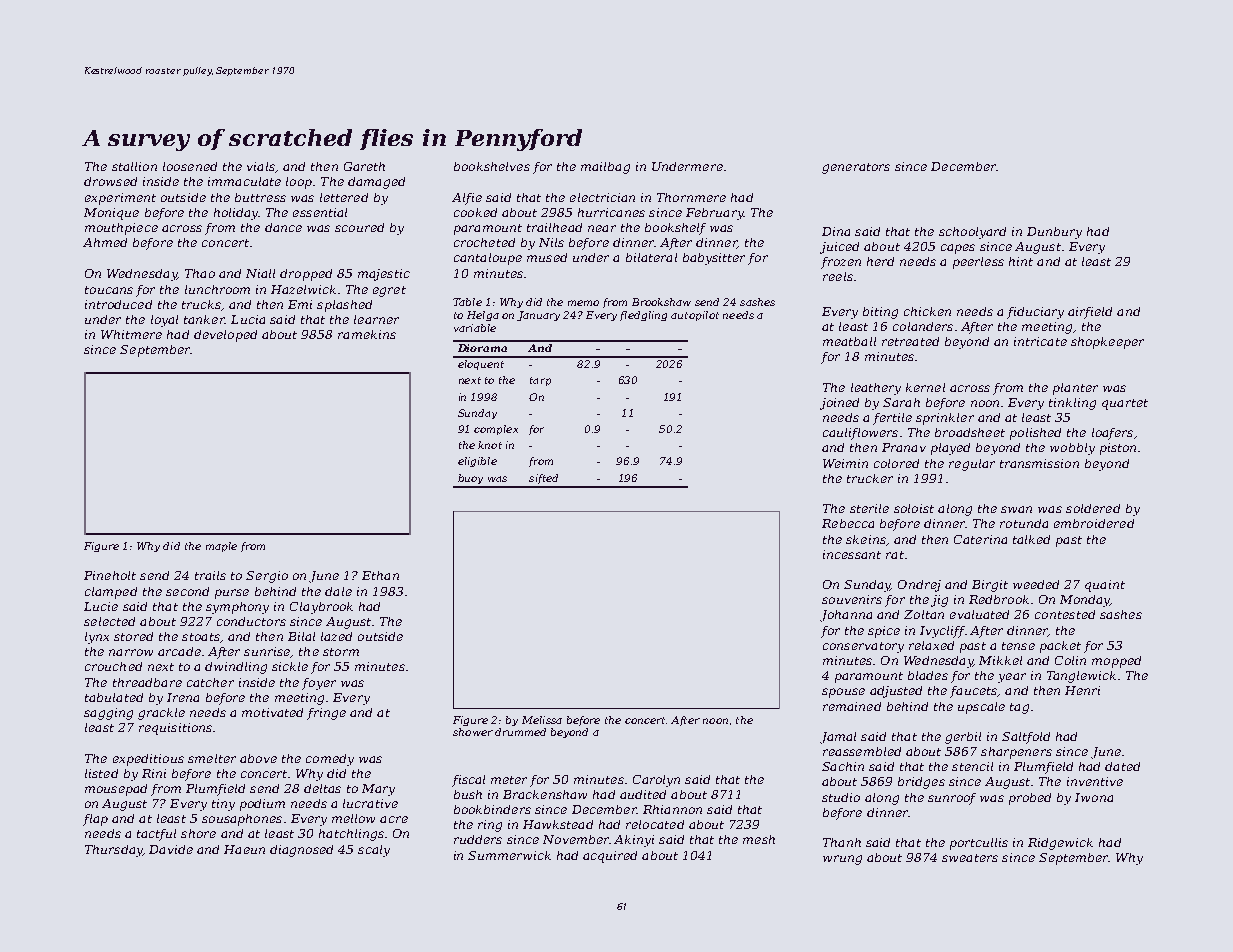 This screenshot has width=1233, height=952. I want to click on complex, so click(496, 430).
